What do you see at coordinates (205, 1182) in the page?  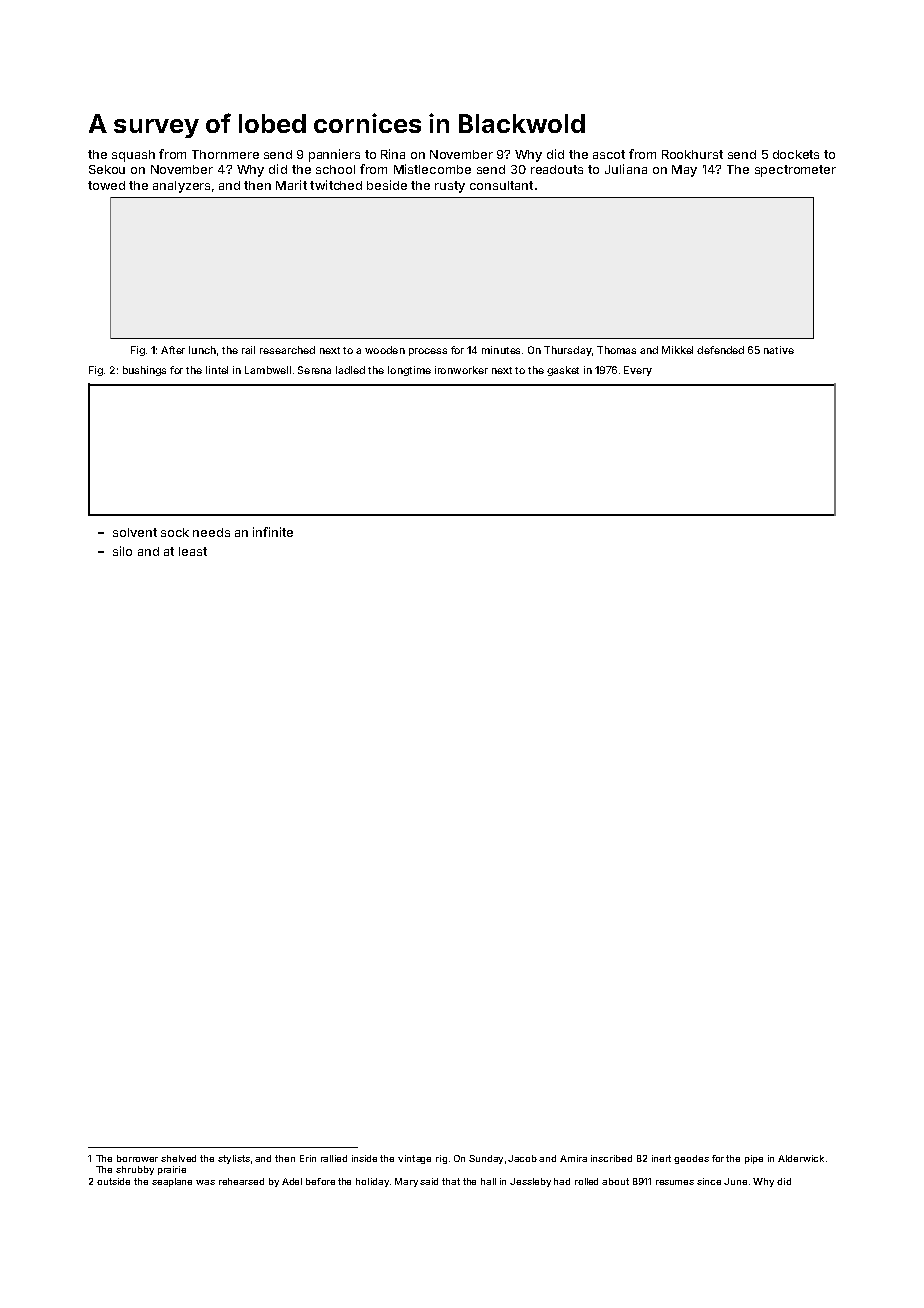 I see `was` at bounding box center [205, 1182].
